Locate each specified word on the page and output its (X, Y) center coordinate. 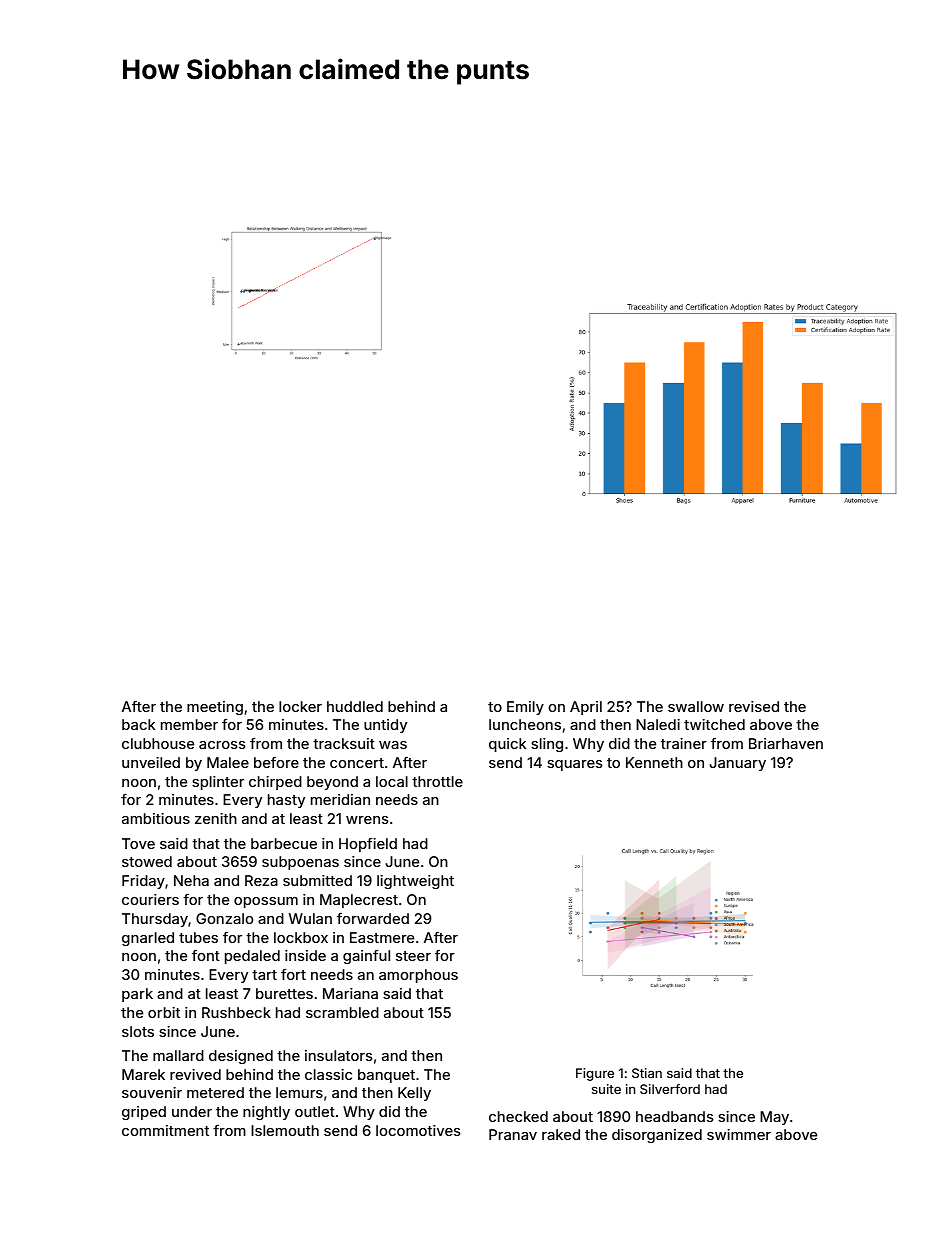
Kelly (414, 1094)
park (137, 995)
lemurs (299, 1092)
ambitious (156, 818)
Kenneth (654, 762)
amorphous (418, 976)
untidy (385, 726)
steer (413, 956)
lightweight (415, 882)
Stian (647, 1073)
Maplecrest (359, 901)
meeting (215, 708)
